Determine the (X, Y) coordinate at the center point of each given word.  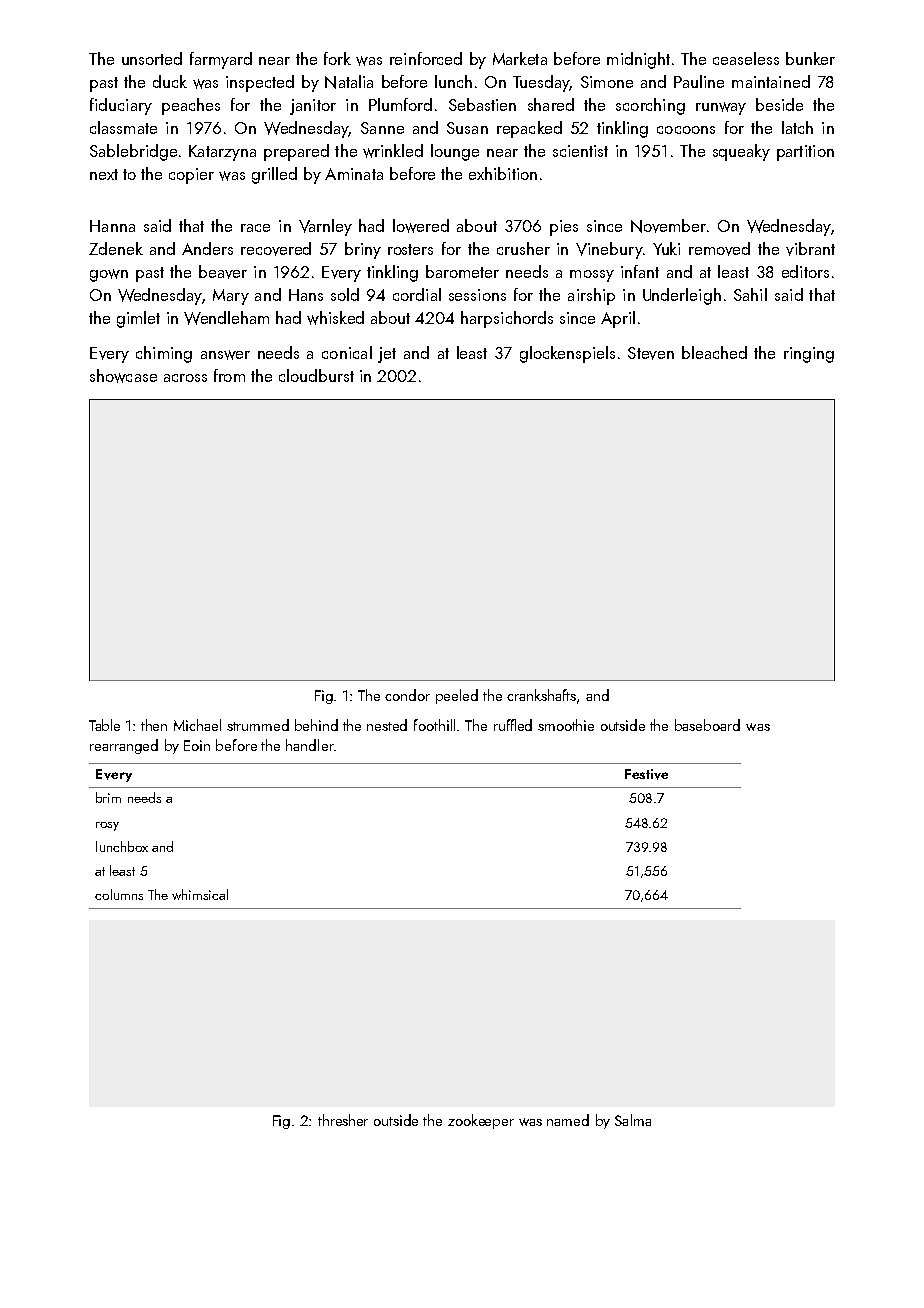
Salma (633, 1120)
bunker (810, 58)
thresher (343, 1120)
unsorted (152, 58)
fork (337, 58)
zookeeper (481, 1121)
